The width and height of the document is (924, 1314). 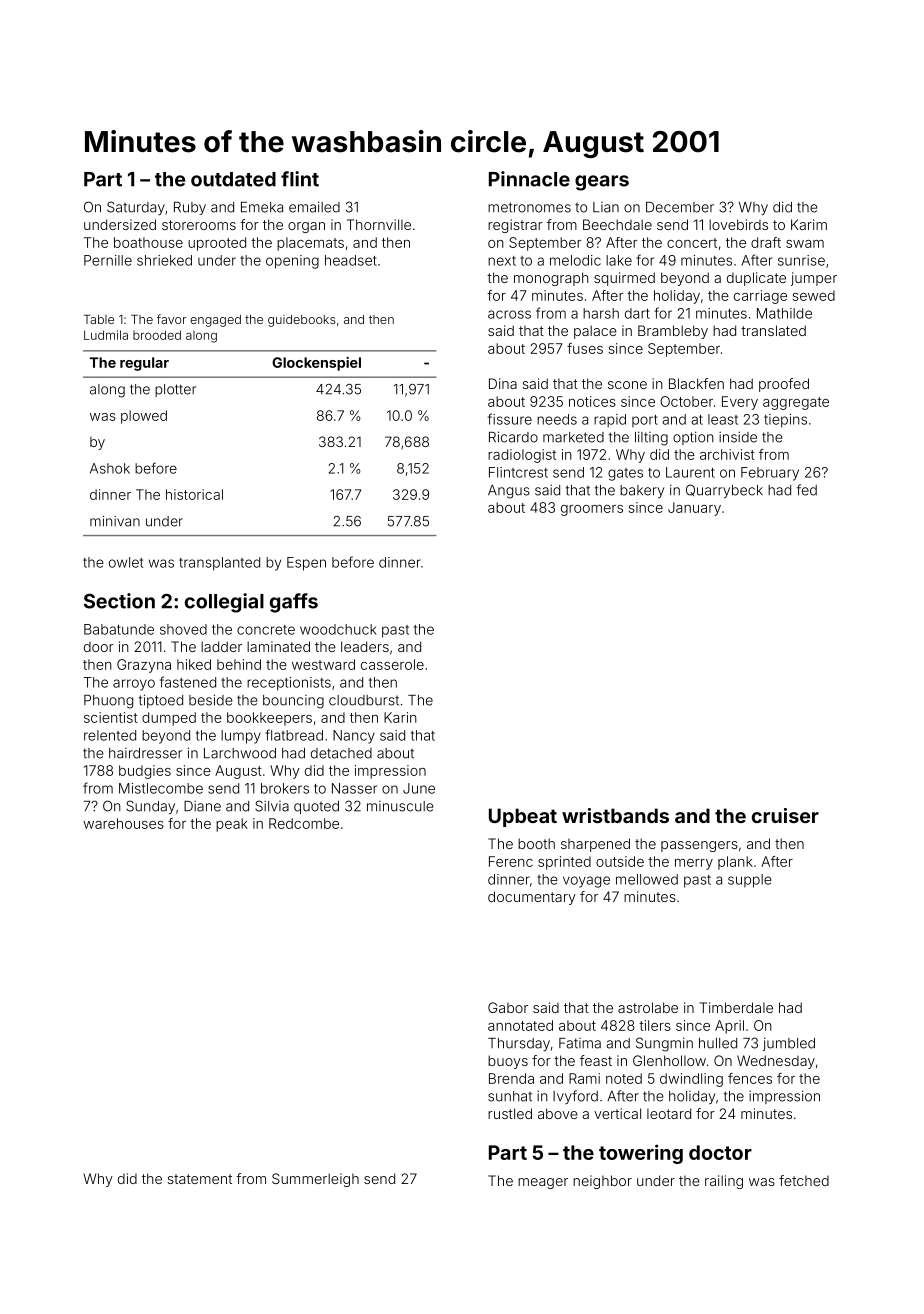 I want to click on groomers, so click(x=592, y=510).
